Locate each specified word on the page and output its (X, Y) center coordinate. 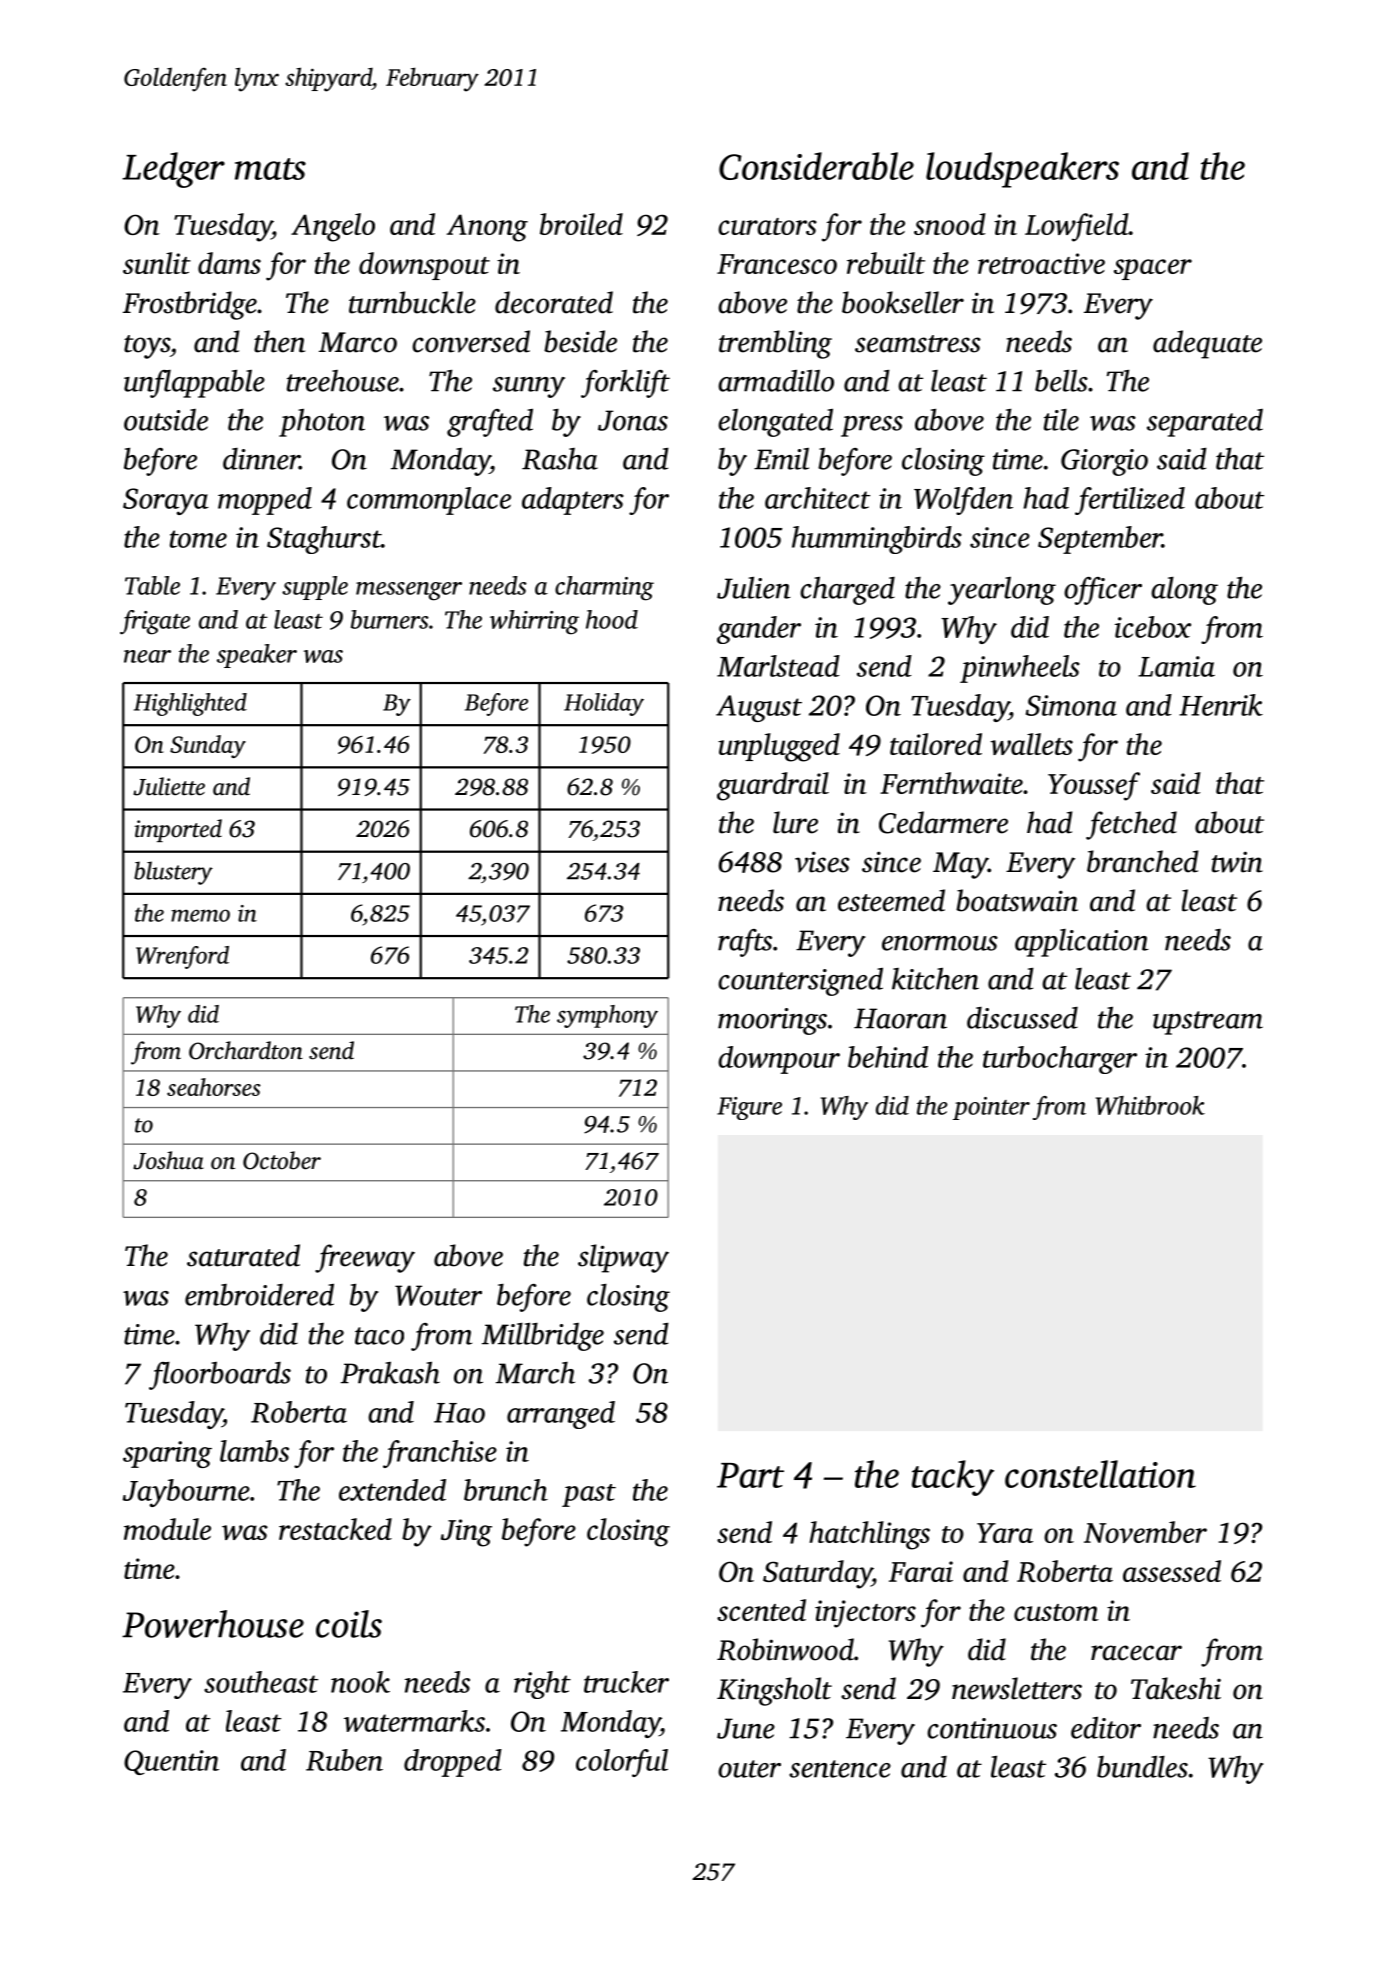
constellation (1100, 1474)
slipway (623, 1258)
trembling (775, 344)
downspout (424, 266)
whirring (534, 622)
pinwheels (1020, 669)
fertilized (1130, 501)
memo (200, 915)
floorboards (220, 1375)
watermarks (414, 1721)
